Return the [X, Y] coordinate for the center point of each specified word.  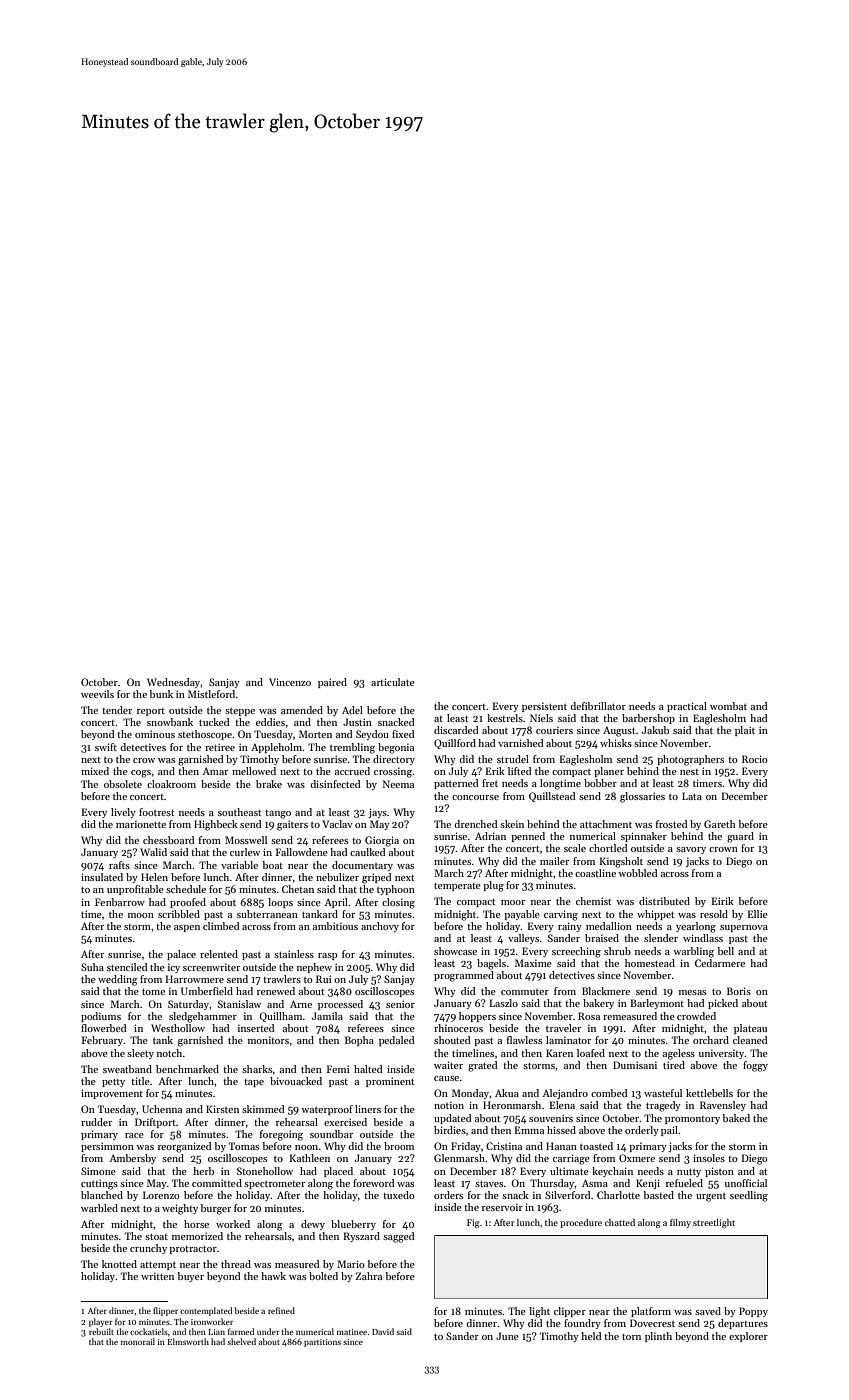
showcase [455, 951]
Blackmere [606, 991]
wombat [728, 706]
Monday [470, 1094]
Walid [153, 852]
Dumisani [635, 1065]
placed [338, 1172]
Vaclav [337, 824]
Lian [216, 1332]
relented [219, 954]
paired [332, 683]
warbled [99, 1208]
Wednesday [173, 683]
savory [691, 850]
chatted [620, 1222]
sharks [257, 1069]
